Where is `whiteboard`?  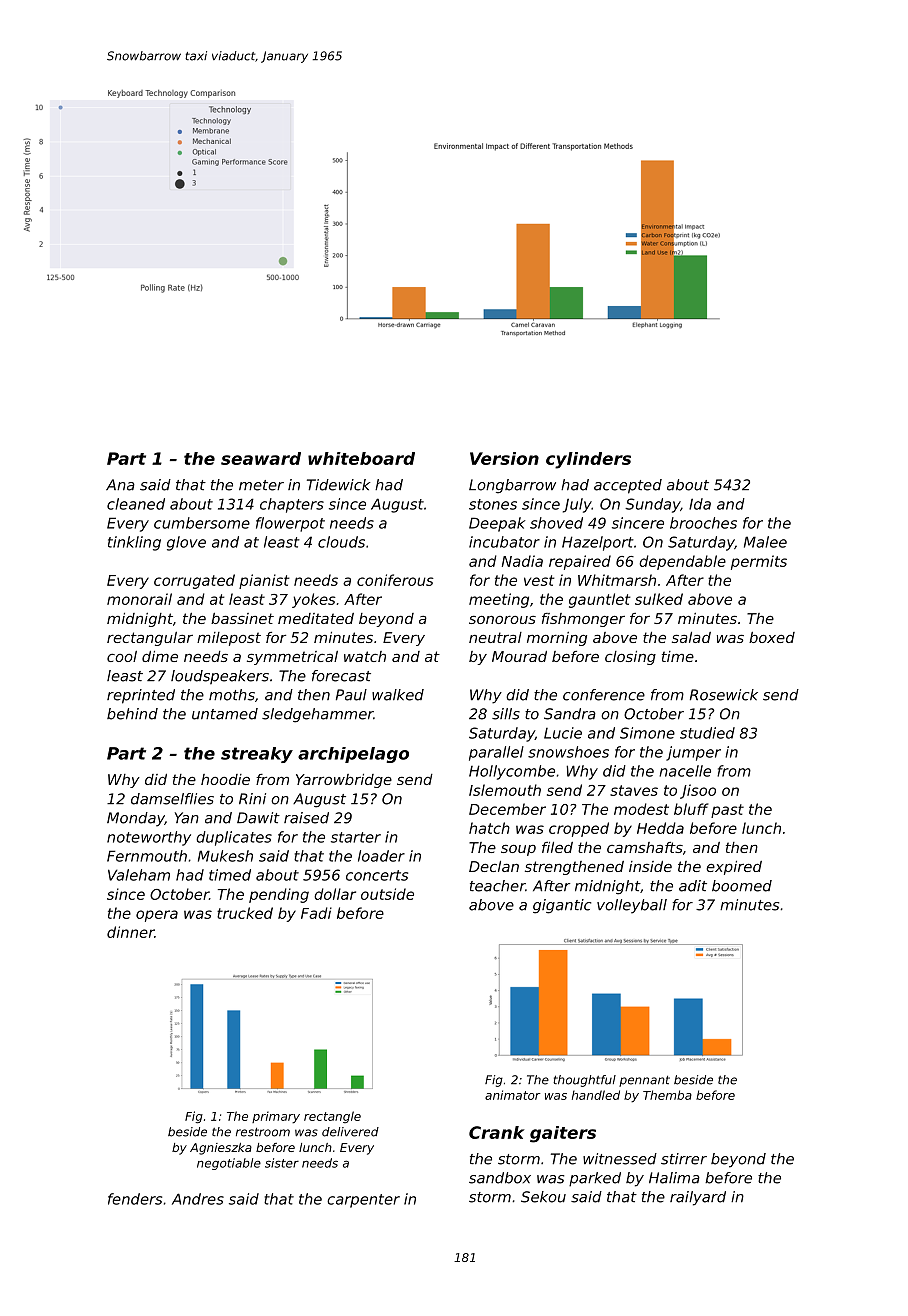
whiteboard is located at coordinates (361, 458).
